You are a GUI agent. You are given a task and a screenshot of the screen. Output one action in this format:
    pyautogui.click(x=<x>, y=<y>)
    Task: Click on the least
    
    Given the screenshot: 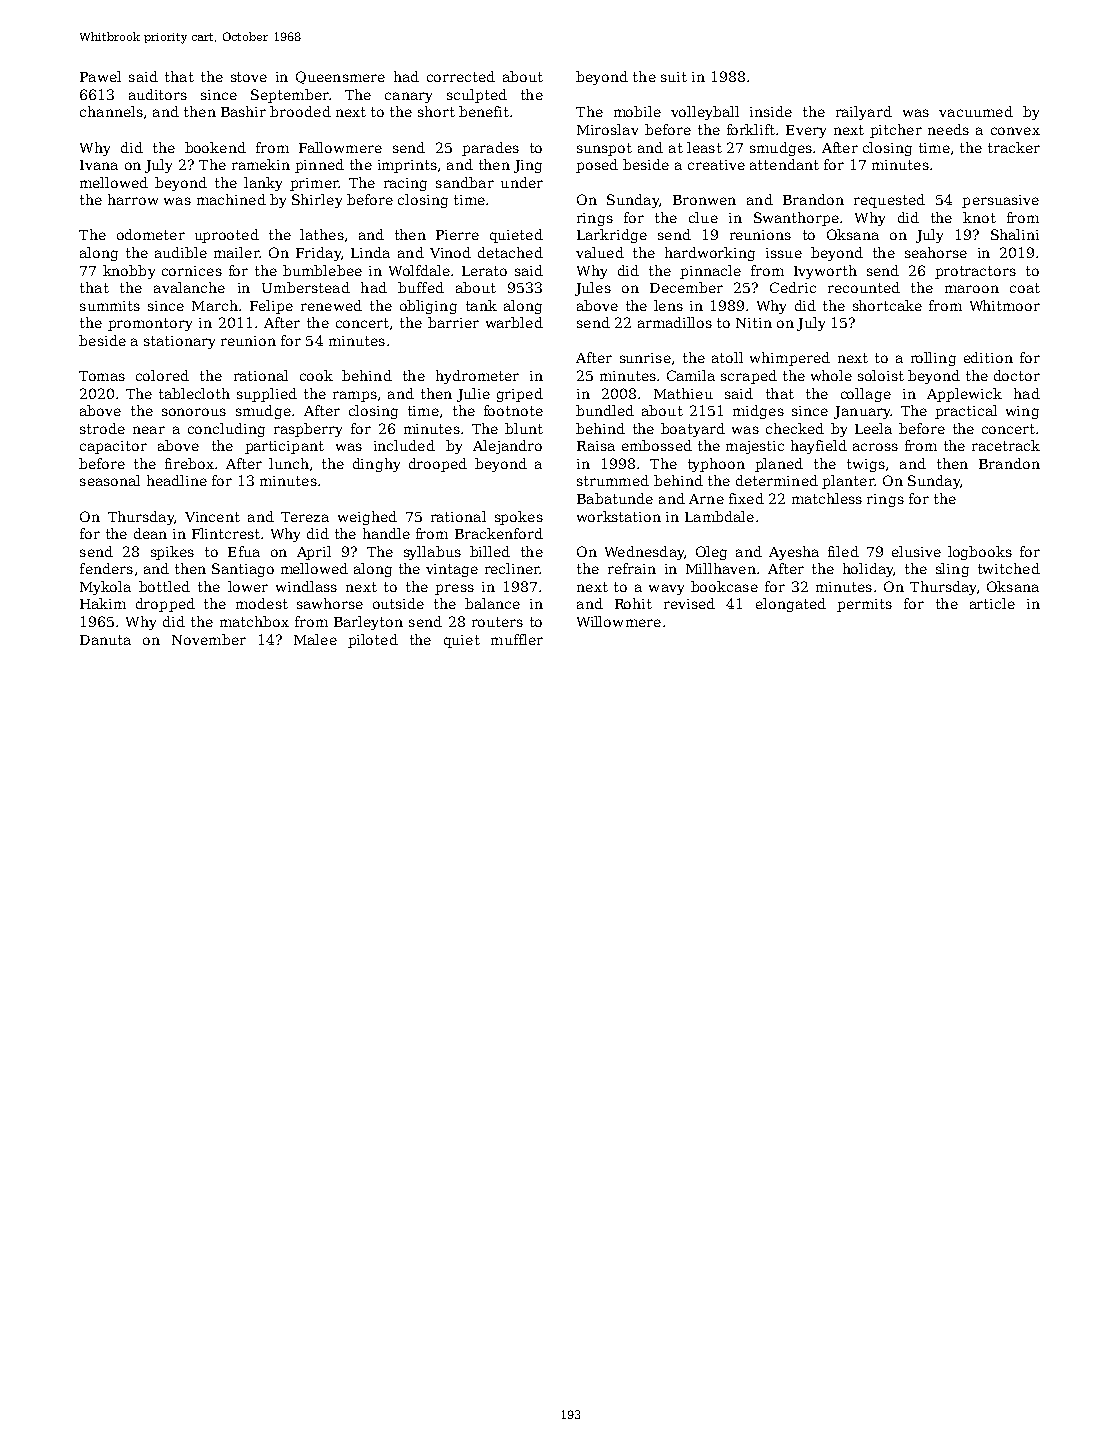 What is the action you would take?
    pyautogui.click(x=704, y=147)
